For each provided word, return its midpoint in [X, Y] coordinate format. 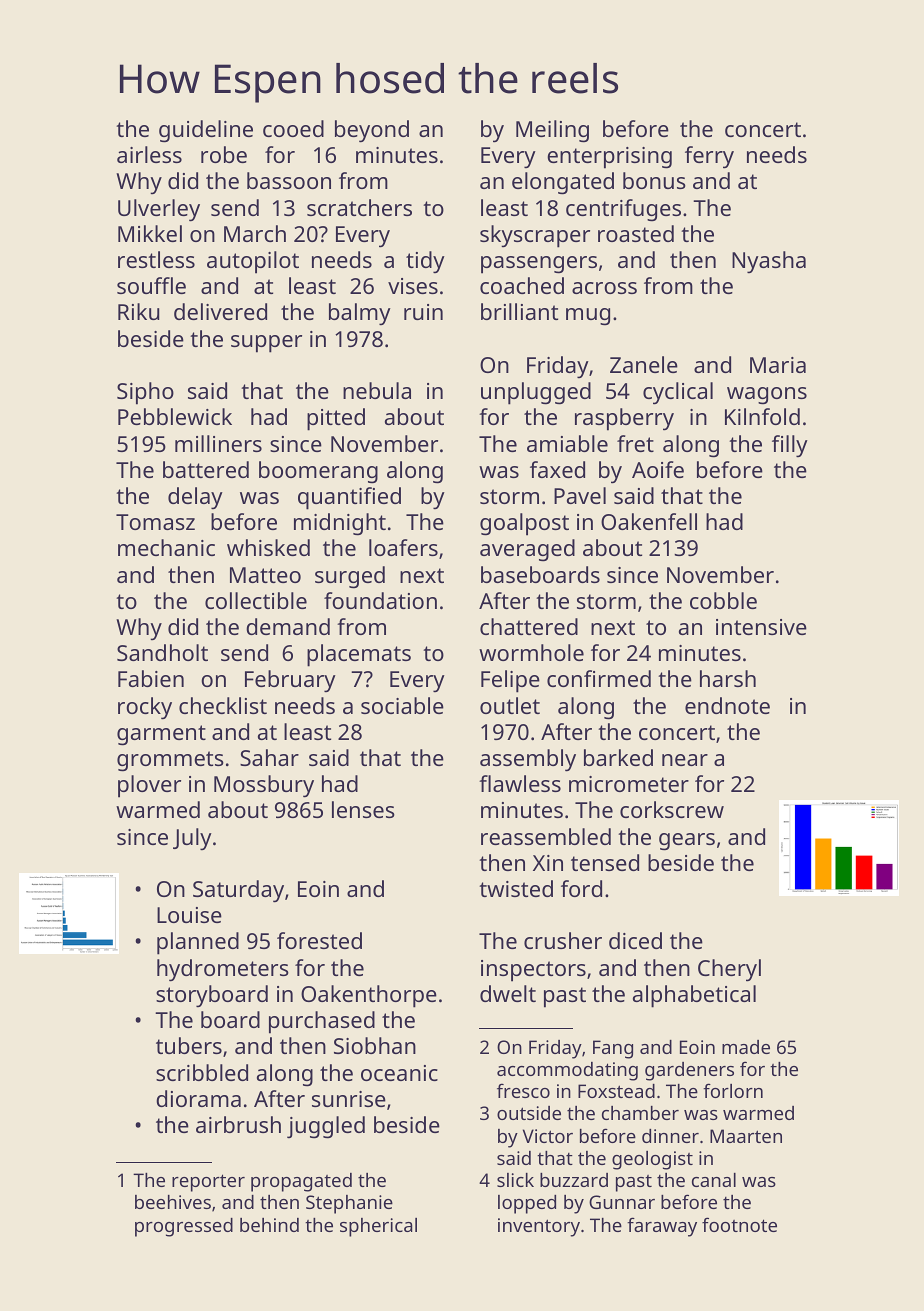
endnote [727, 705]
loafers [403, 547]
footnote [739, 1224]
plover [149, 786]
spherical [378, 1227]
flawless [520, 783]
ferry [709, 157]
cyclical [678, 393]
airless [149, 154]
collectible [256, 600]
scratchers [359, 207]
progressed [184, 1227]
